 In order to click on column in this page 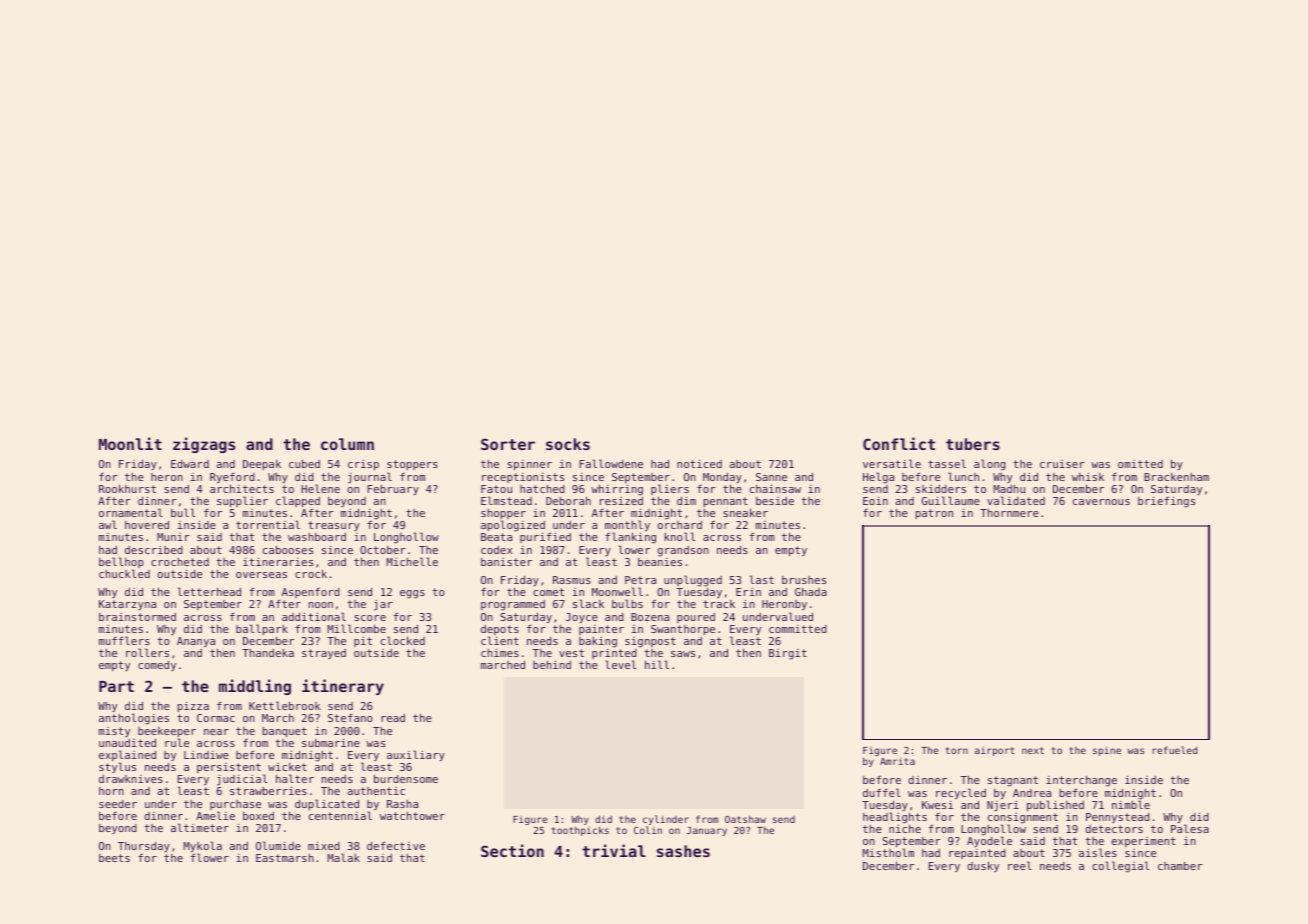, I will do `click(347, 444)`.
